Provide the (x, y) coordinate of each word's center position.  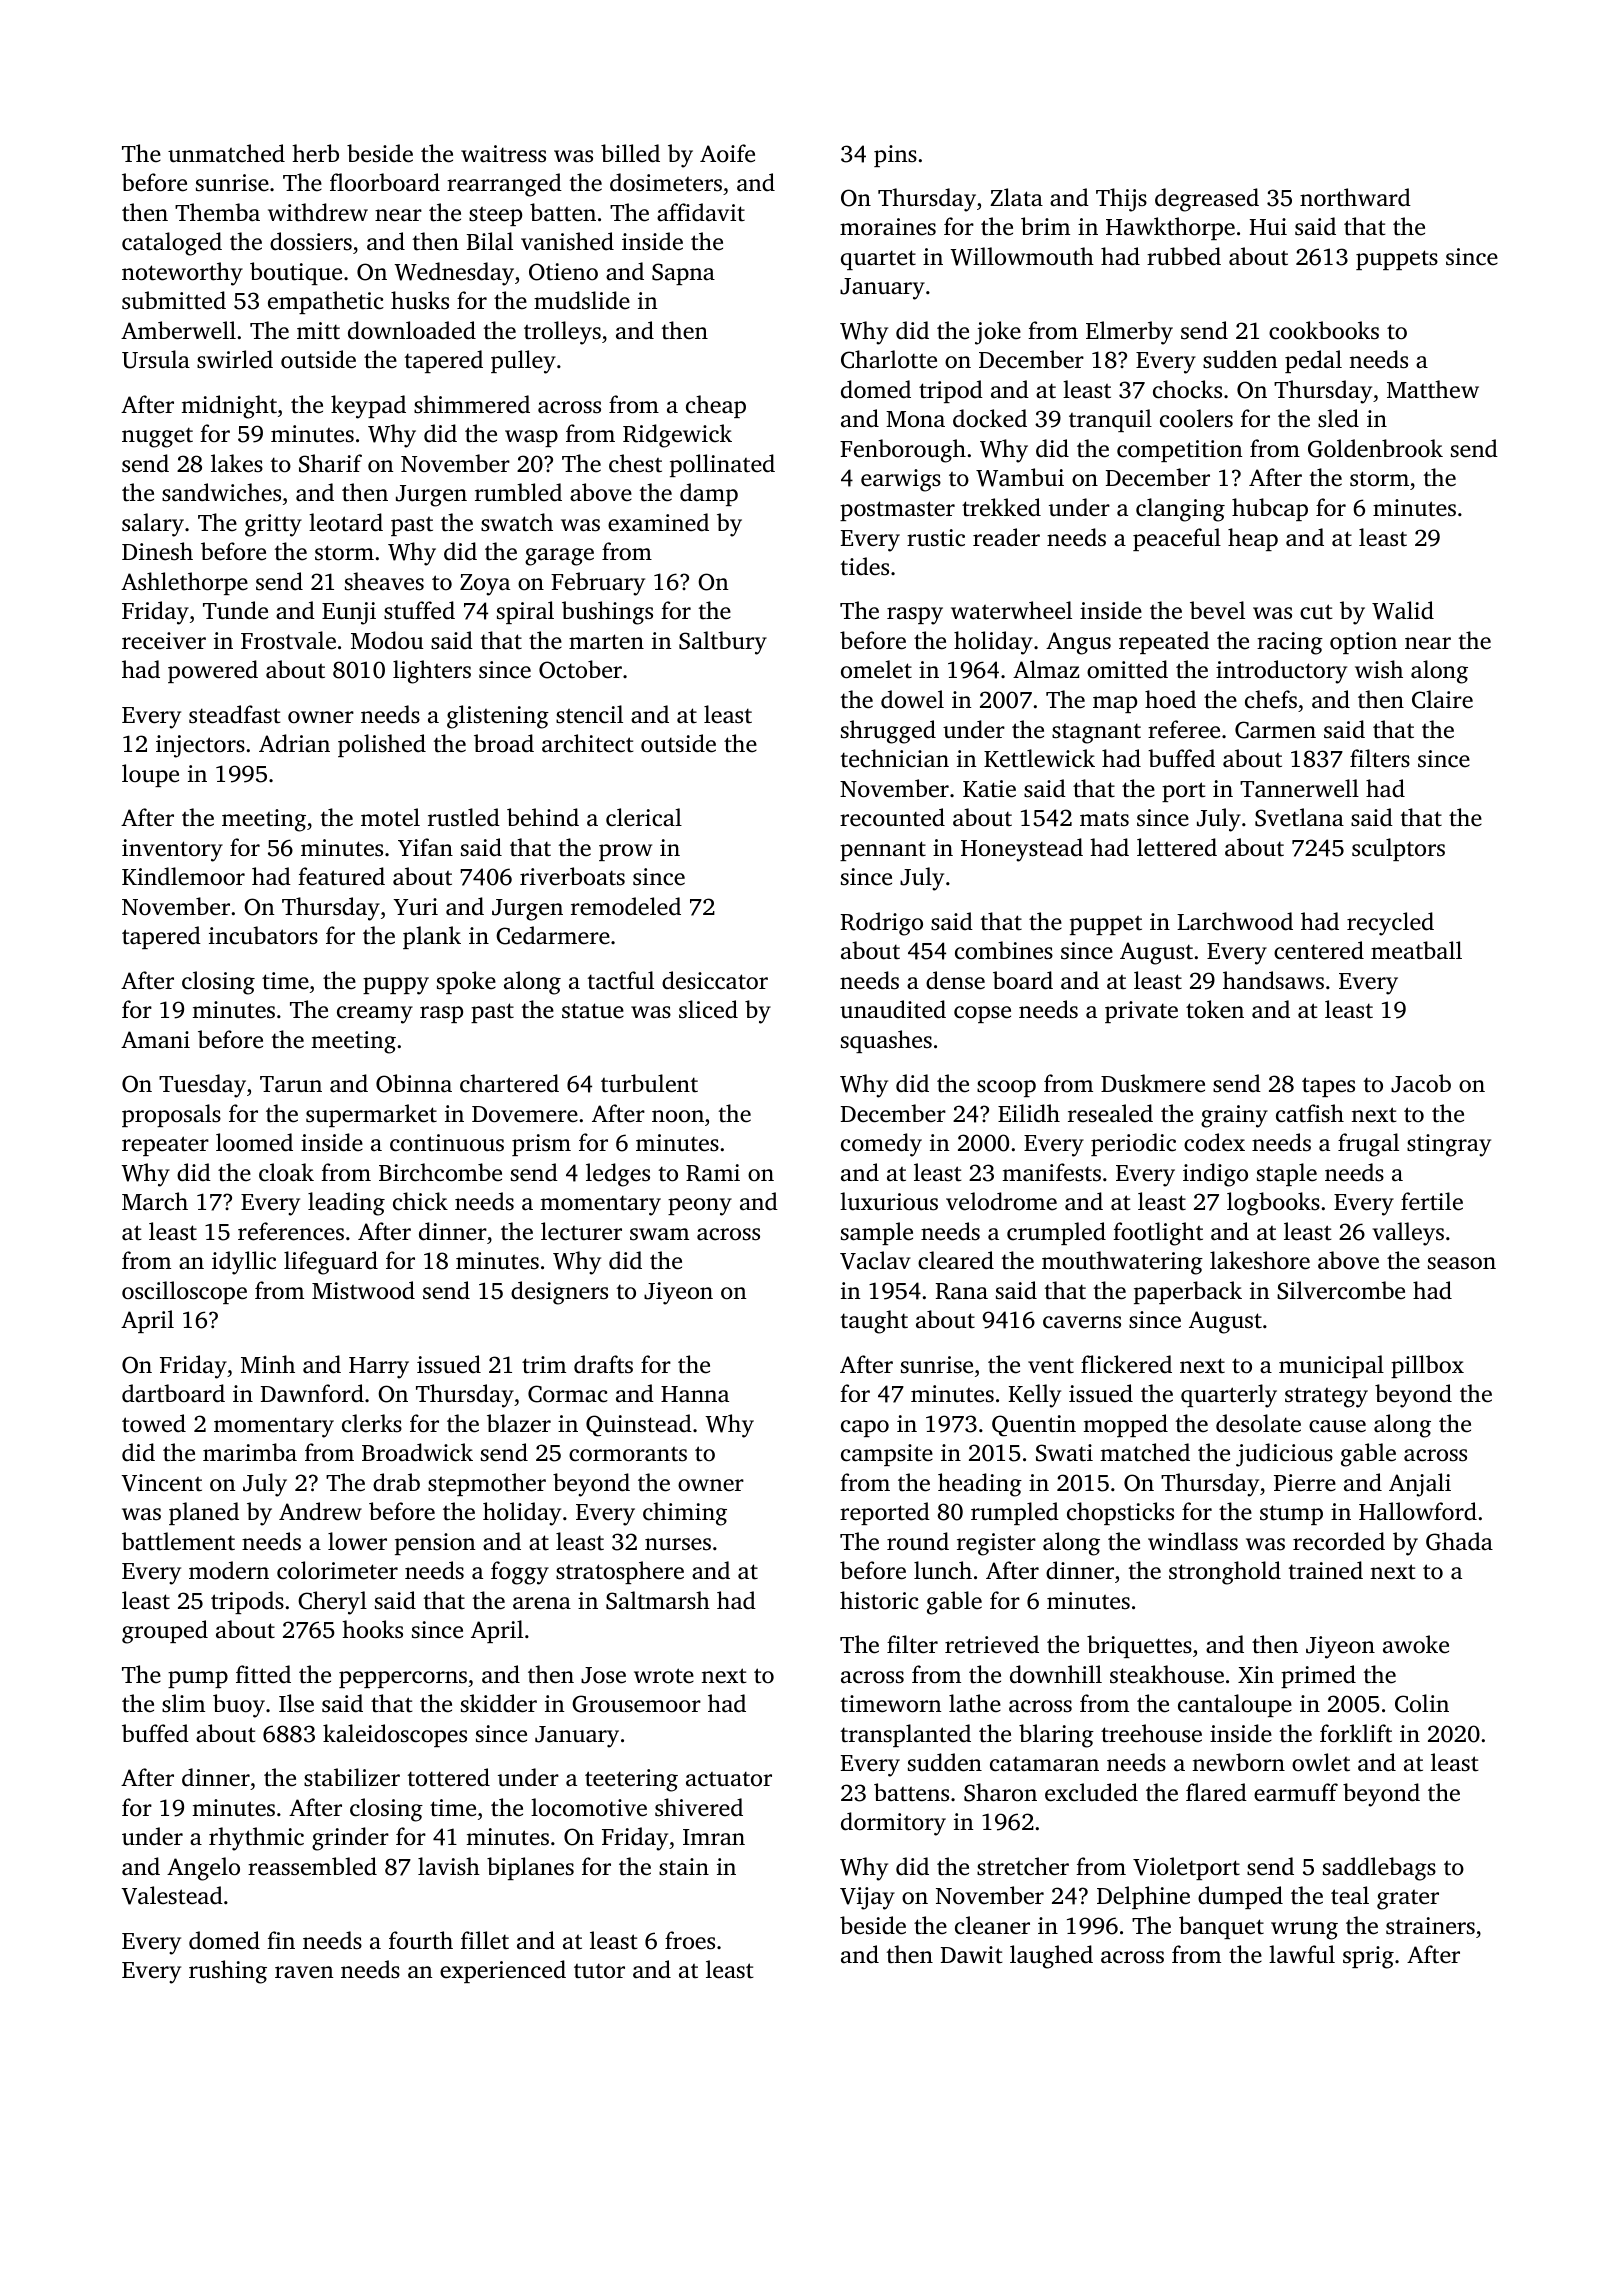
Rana (962, 1291)
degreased (1207, 200)
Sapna (683, 274)
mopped (1125, 1425)
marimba (250, 1452)
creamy (375, 1015)
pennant (883, 851)
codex (1214, 1142)
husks (420, 300)
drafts (603, 1364)
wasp (531, 438)
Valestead (172, 1895)
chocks (1187, 389)
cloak (286, 1172)
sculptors (1398, 849)
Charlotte (889, 359)
